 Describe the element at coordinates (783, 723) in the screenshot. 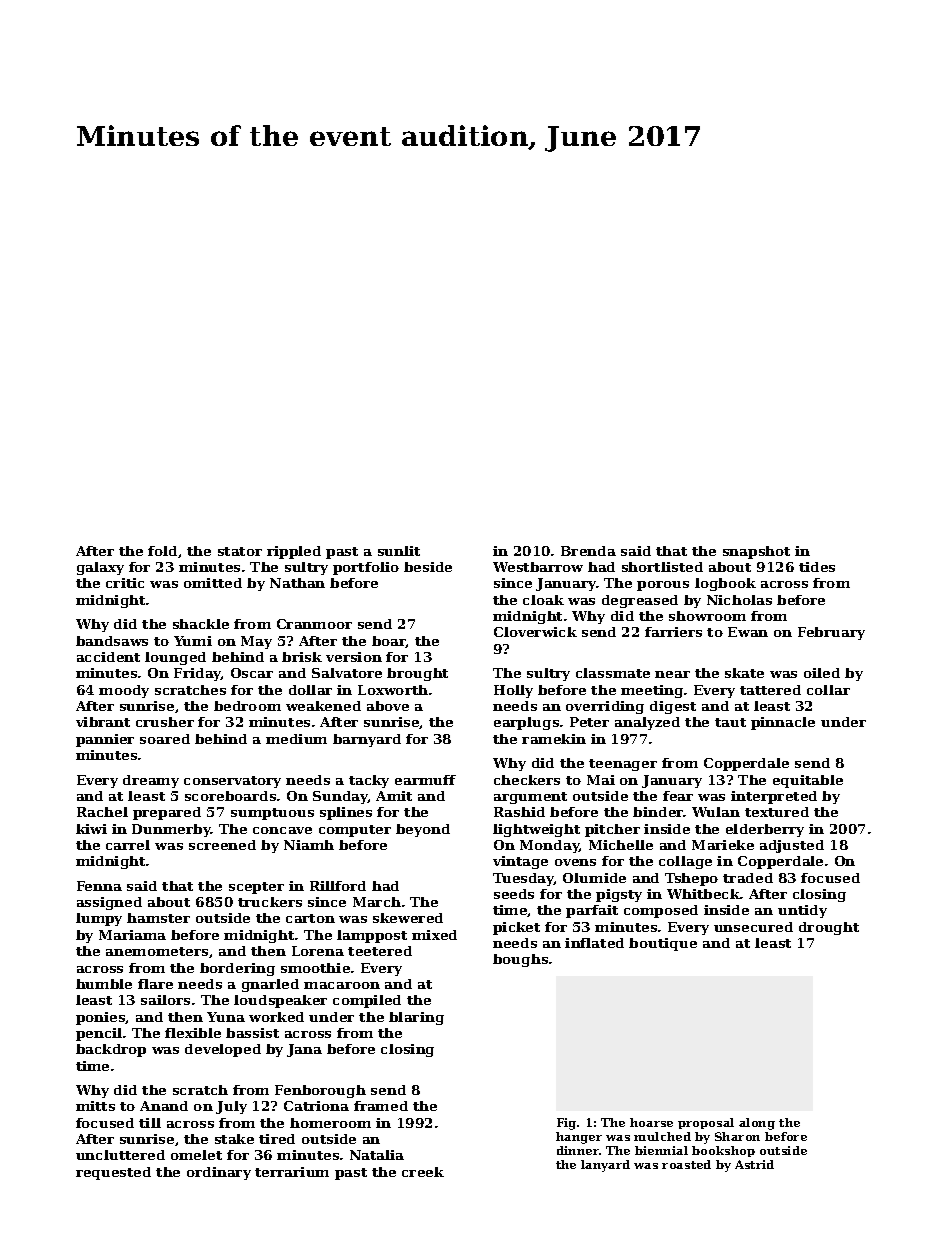

I see `pinnacle` at that location.
